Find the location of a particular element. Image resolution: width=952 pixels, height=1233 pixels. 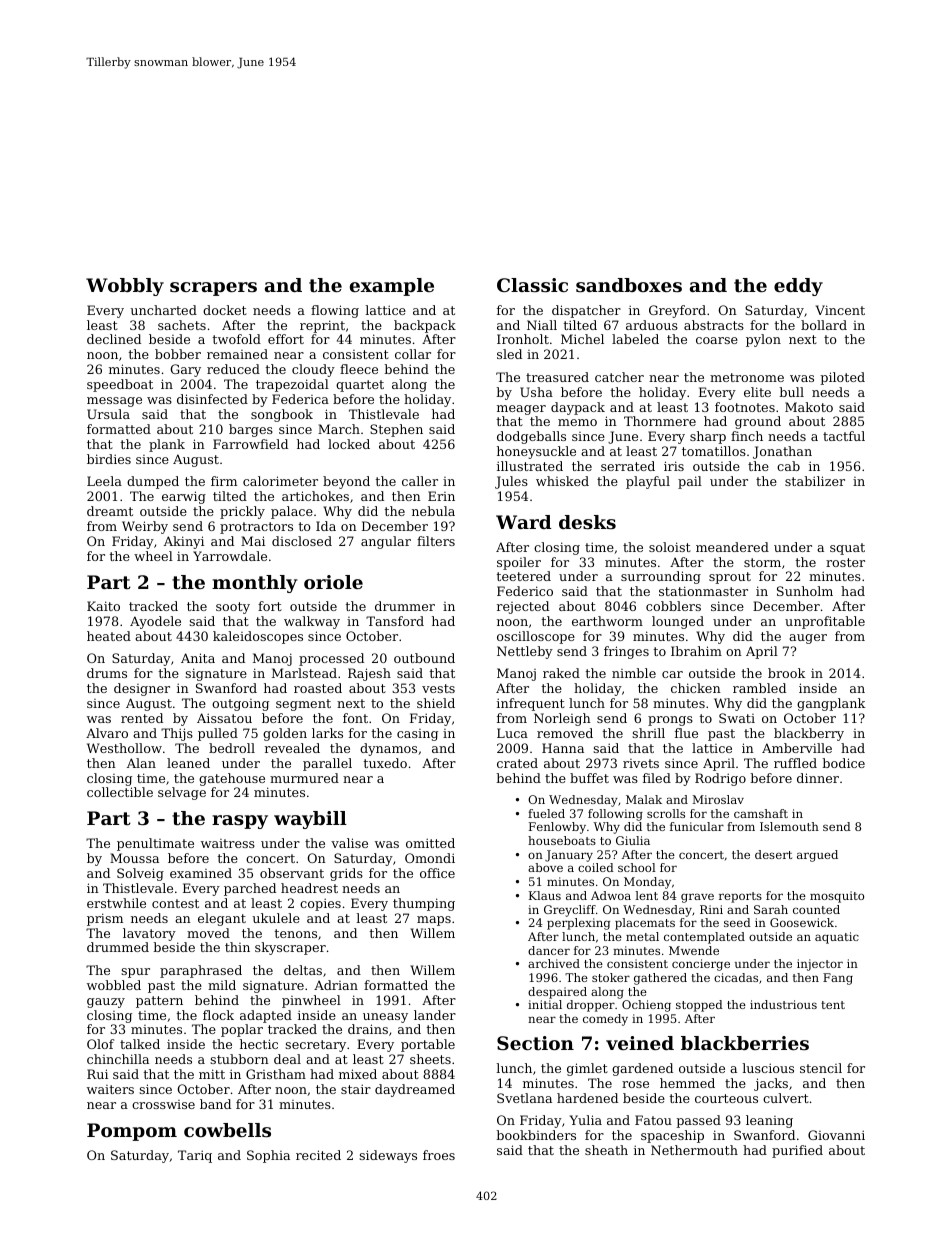

tactful is located at coordinates (844, 436).
